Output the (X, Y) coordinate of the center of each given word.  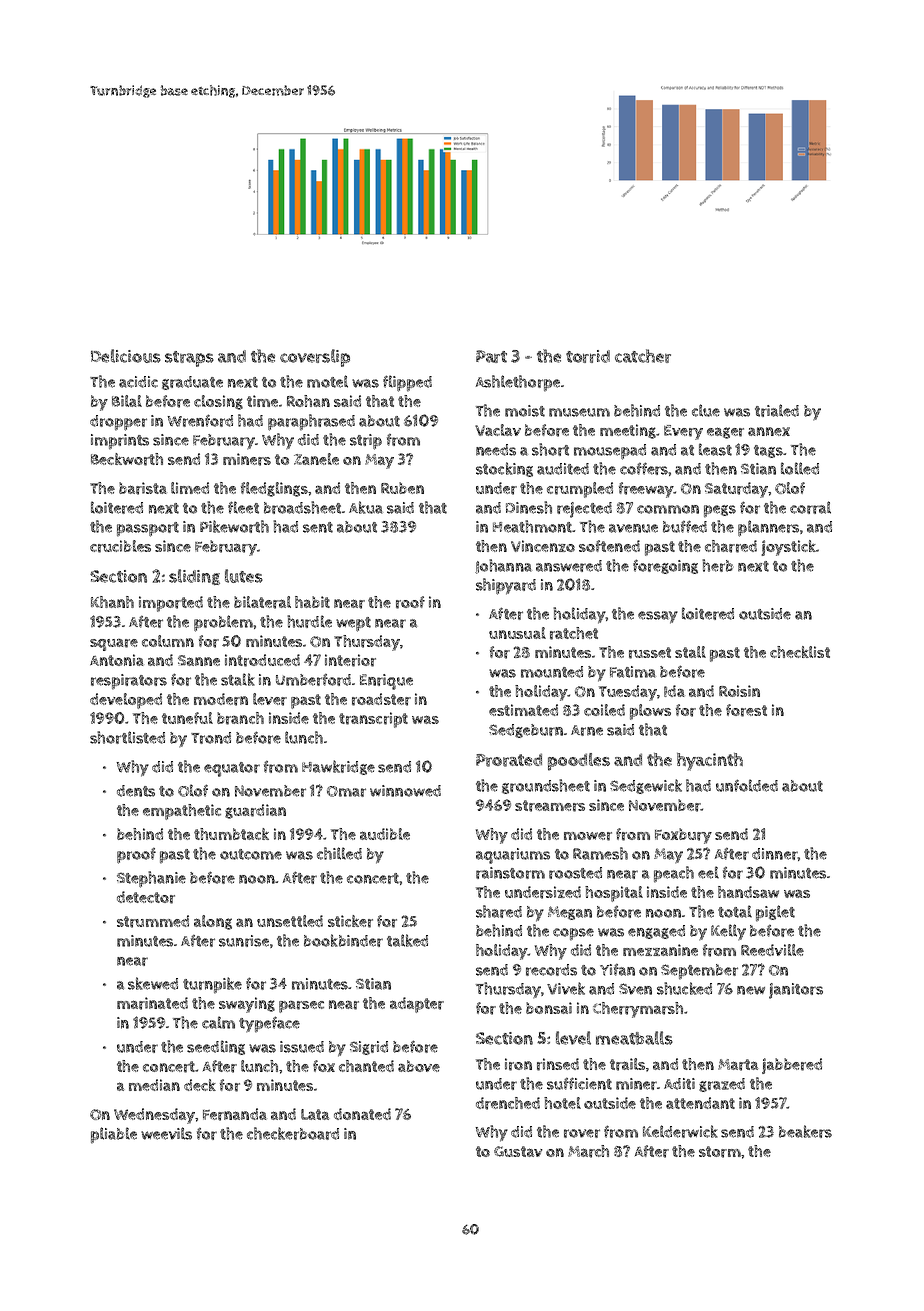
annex (769, 431)
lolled (800, 468)
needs (496, 450)
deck (200, 1085)
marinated (152, 1003)
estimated (523, 710)
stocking (504, 469)
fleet (243, 507)
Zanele (316, 459)
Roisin (739, 691)
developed (126, 701)
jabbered (792, 1066)
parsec (301, 1007)
